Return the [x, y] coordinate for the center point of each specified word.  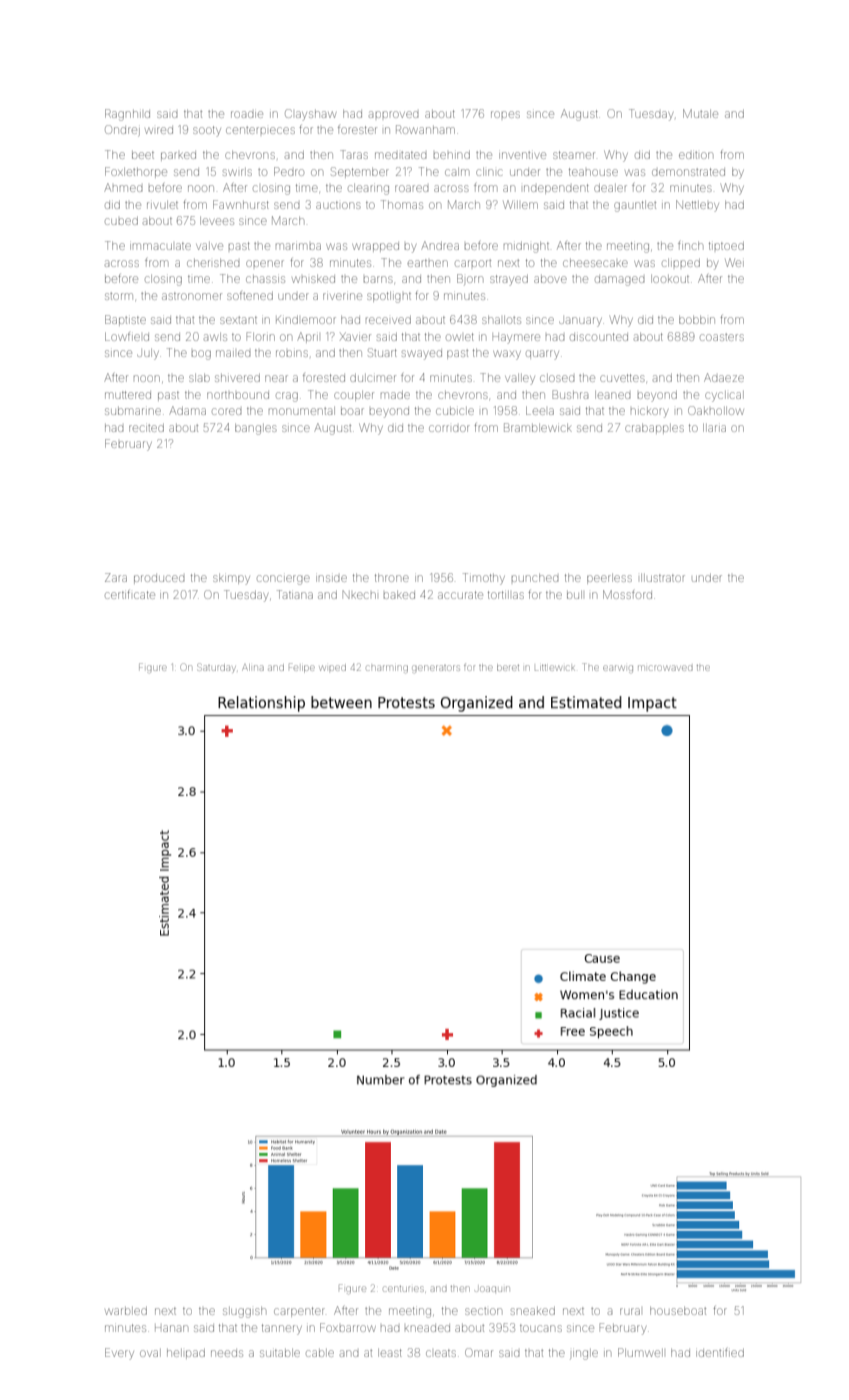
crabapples [654, 429]
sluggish [244, 1312]
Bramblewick [538, 427]
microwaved [665, 668]
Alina [253, 667]
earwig [618, 669]
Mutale [700, 113]
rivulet [162, 205]
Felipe [302, 668]
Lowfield [127, 336]
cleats [441, 1353]
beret [508, 667]
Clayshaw [310, 114]
